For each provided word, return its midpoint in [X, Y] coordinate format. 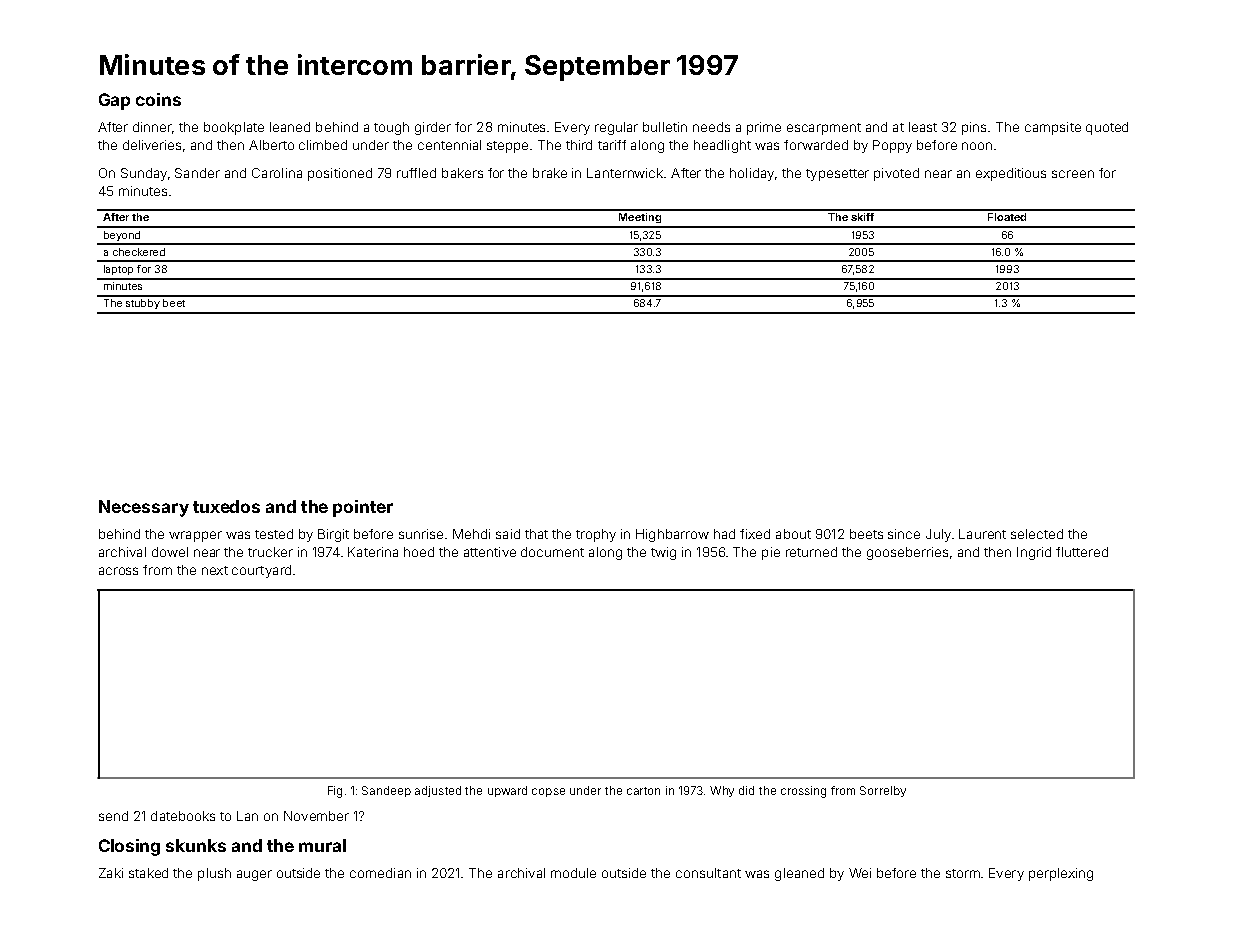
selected [1037, 534]
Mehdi [471, 534]
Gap [114, 101]
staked [148, 873]
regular [616, 128]
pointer [363, 508]
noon [977, 146]
